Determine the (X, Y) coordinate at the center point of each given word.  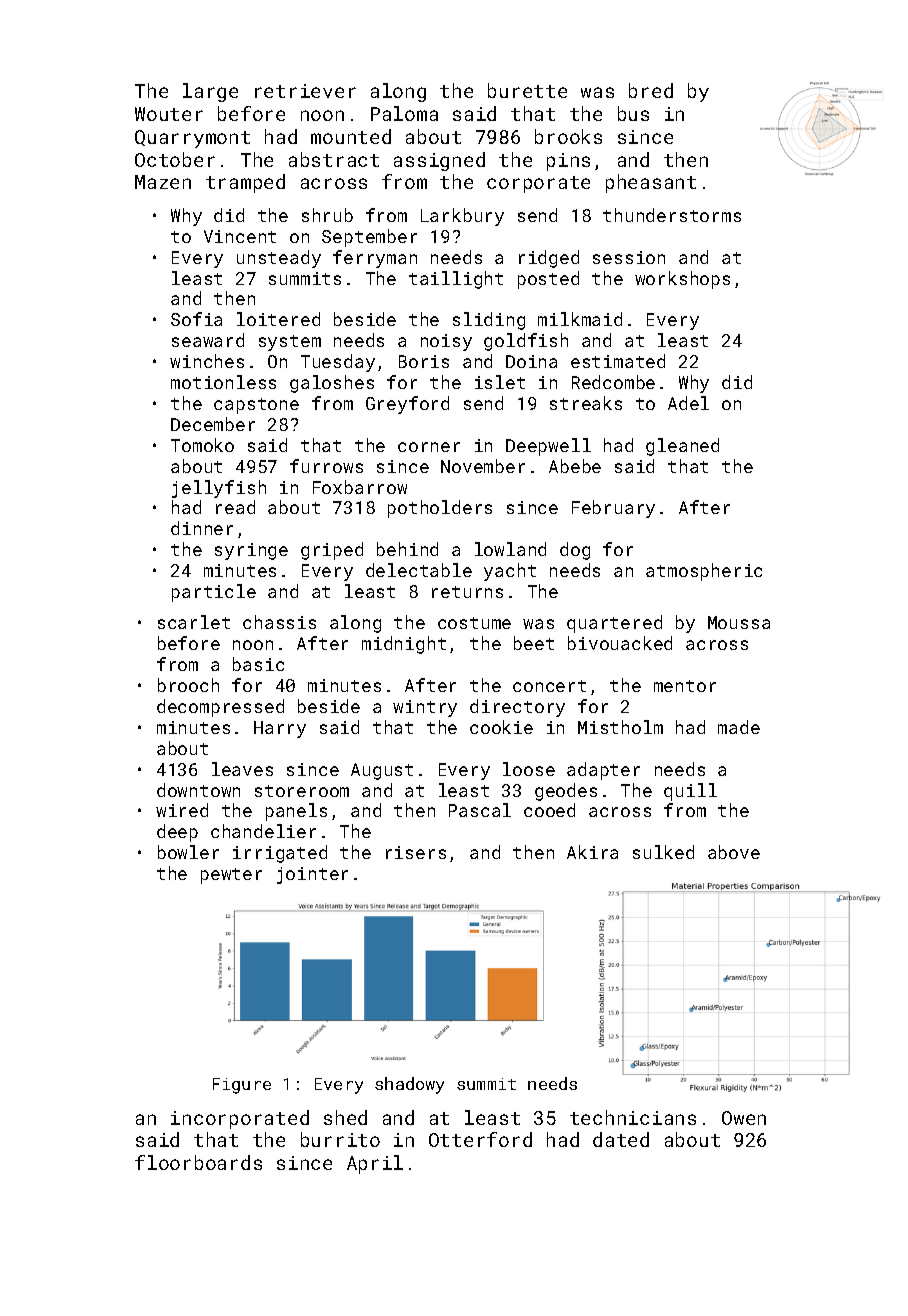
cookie (501, 727)
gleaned (682, 447)
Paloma (404, 113)
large (210, 92)
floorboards (198, 1162)
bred (651, 90)
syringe (251, 551)
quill (690, 792)
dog (575, 551)
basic (258, 664)
